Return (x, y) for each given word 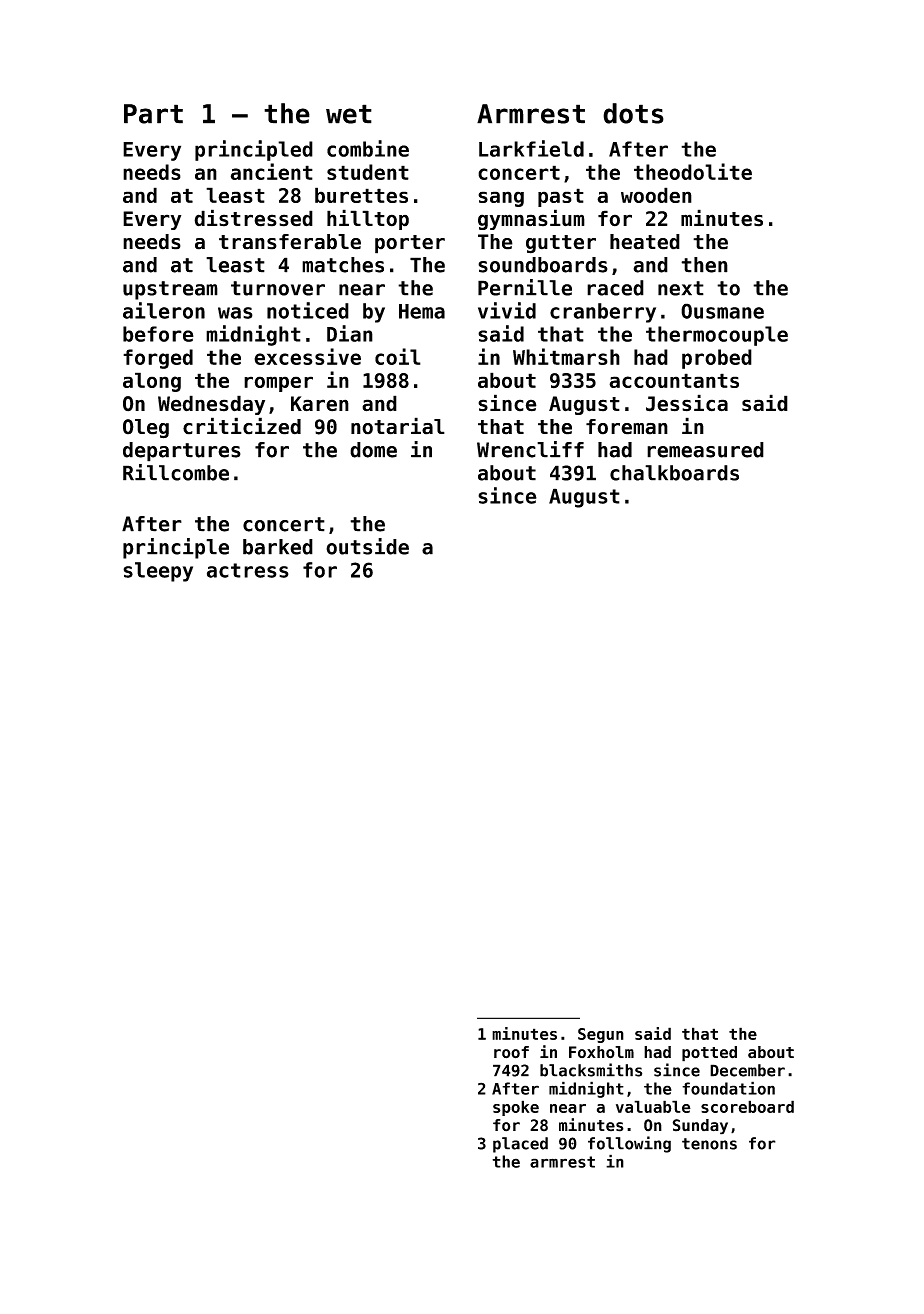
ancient (272, 171)
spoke (516, 1108)
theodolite (693, 171)
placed (520, 1145)
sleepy (158, 572)
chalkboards (674, 473)
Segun (601, 1035)
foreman (627, 427)
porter (410, 244)
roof (511, 1052)
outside (367, 546)
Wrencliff (530, 449)
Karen (320, 404)
